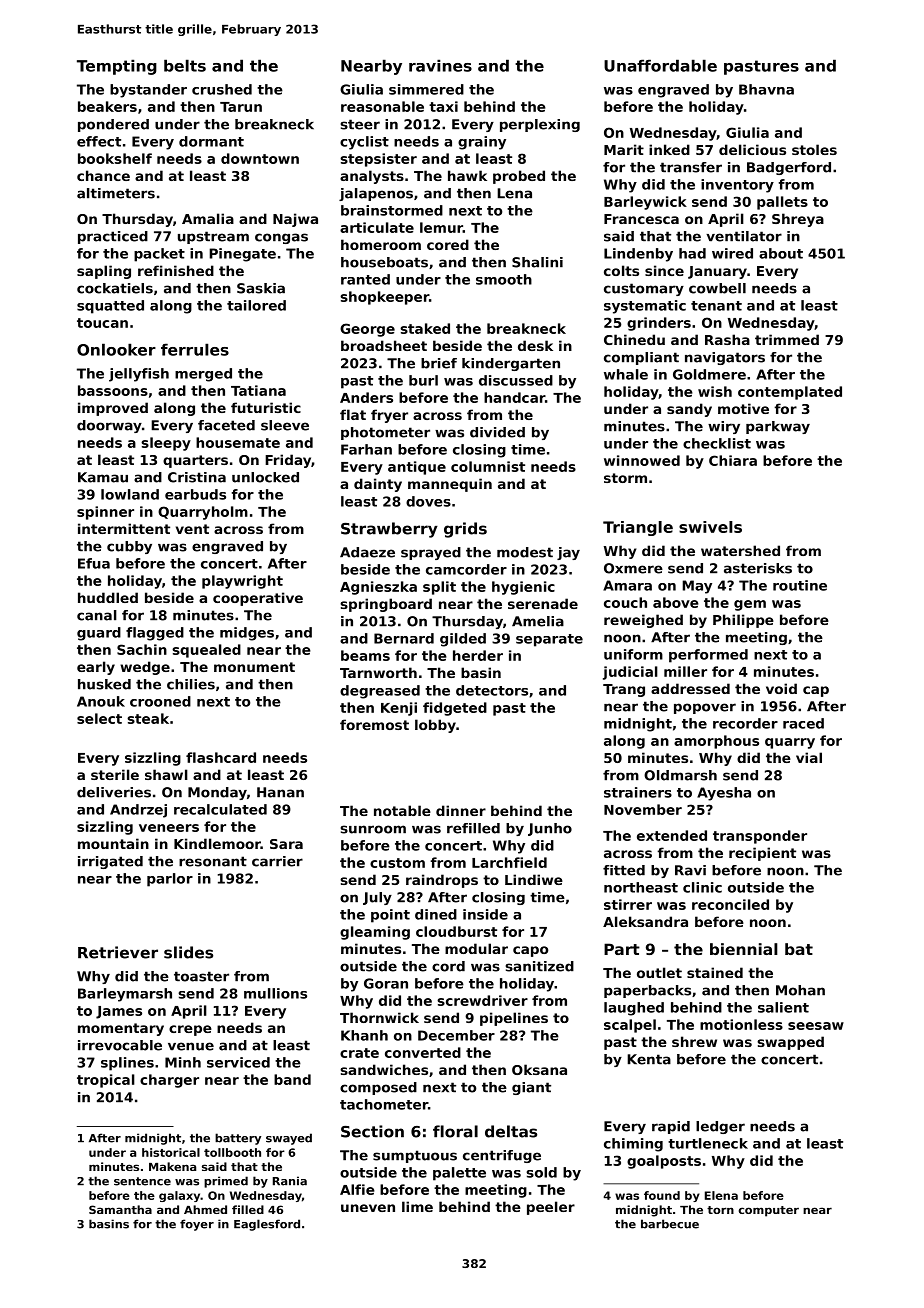  What do you see at coordinates (256, 305) in the screenshot?
I see `tailored` at bounding box center [256, 305].
